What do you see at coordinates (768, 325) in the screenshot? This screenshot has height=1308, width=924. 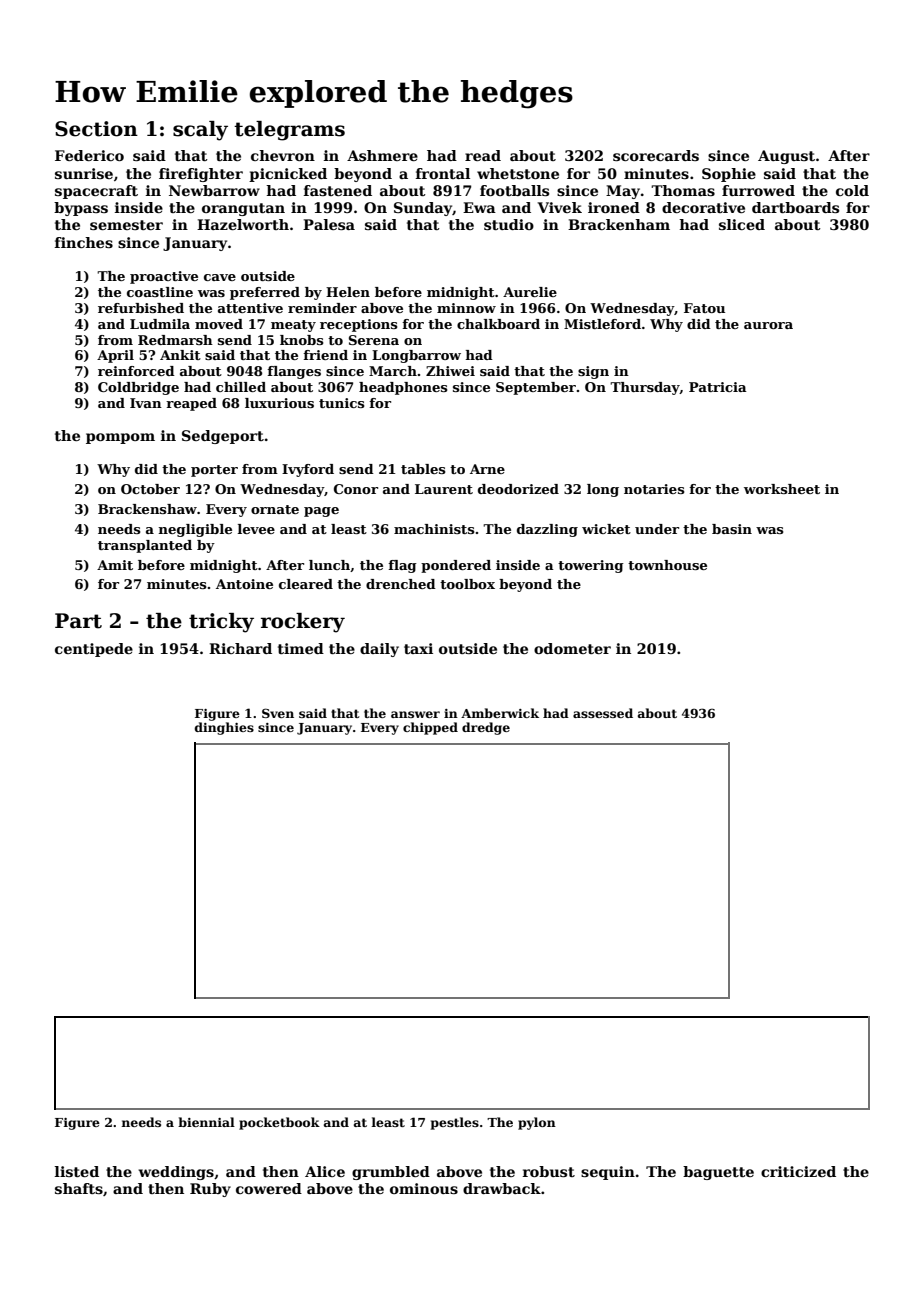 I see `aurora` at bounding box center [768, 325].
